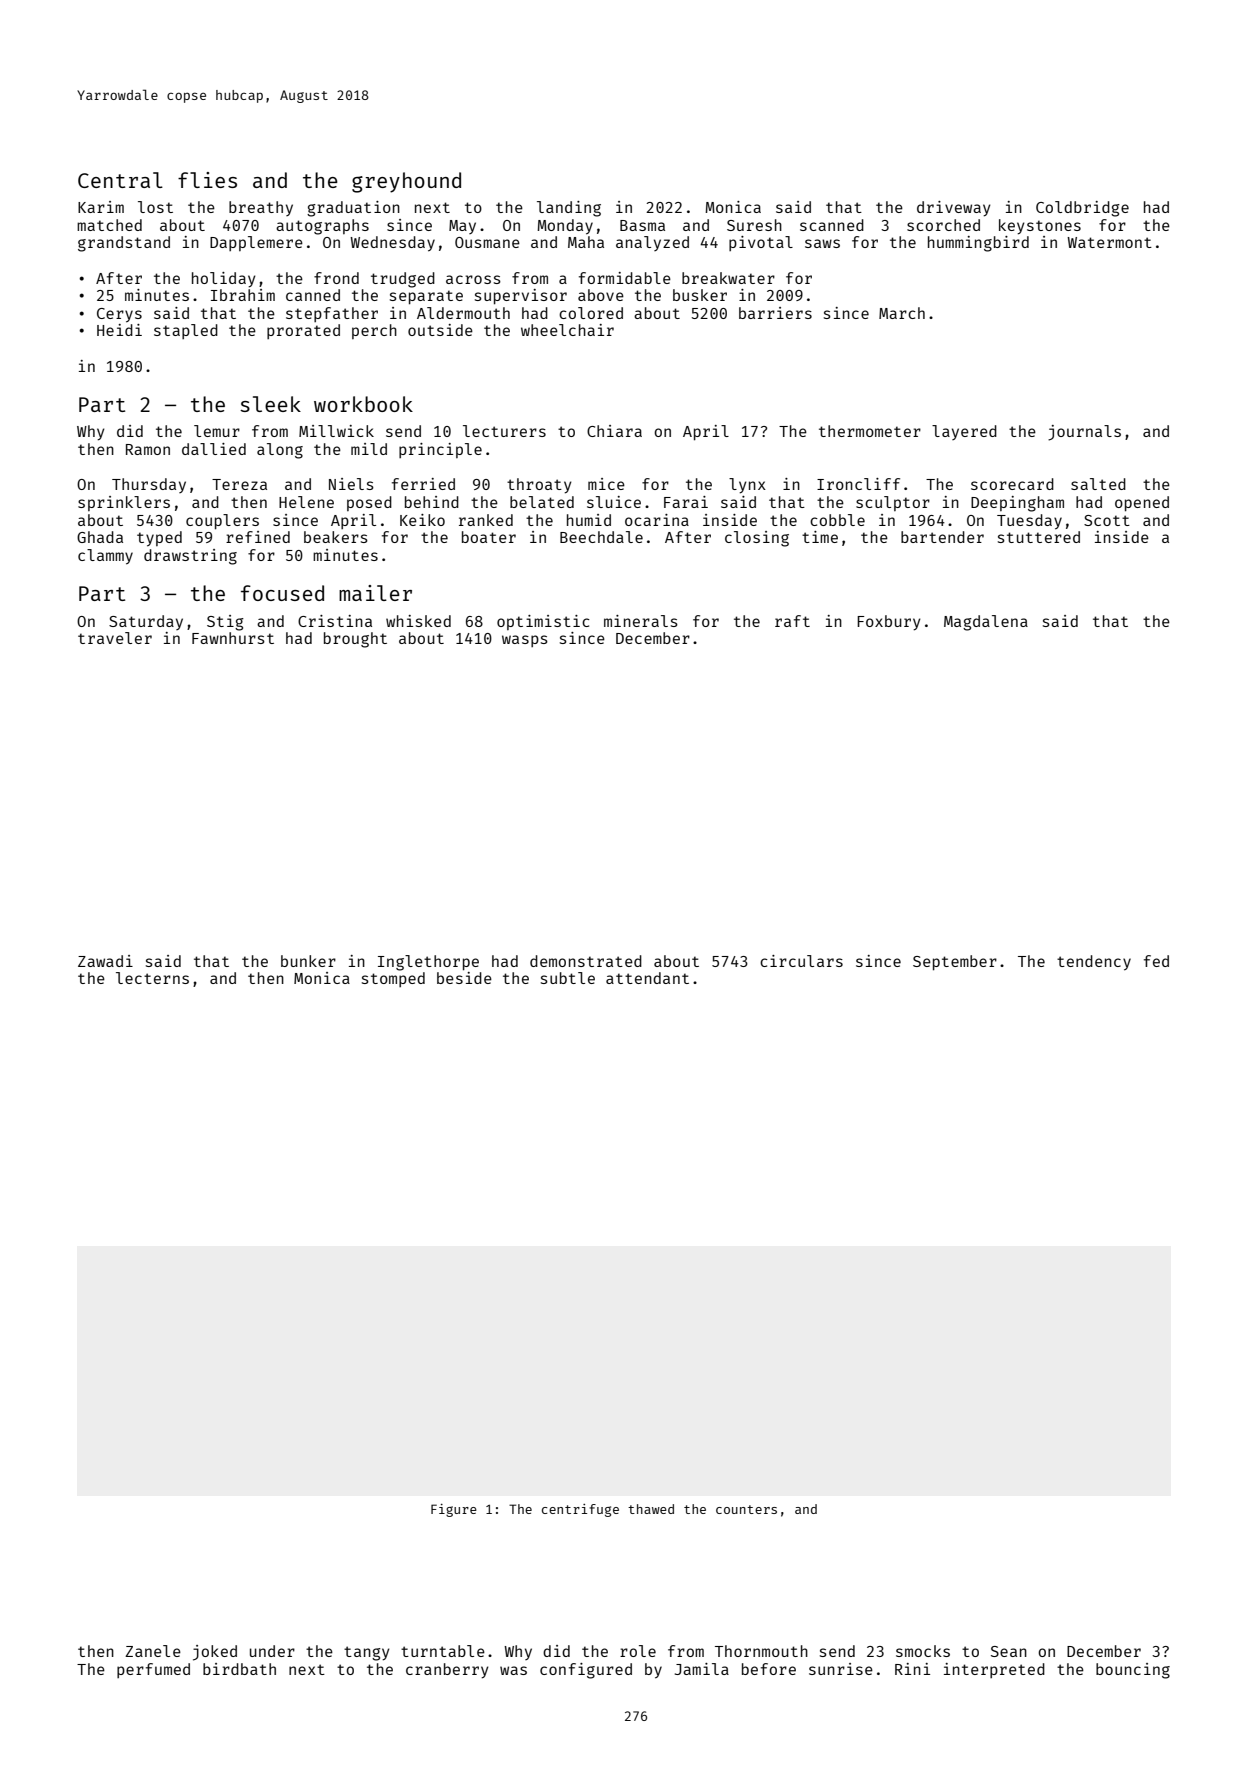 The width and height of the screenshot is (1248, 1765). What do you see at coordinates (923, 1651) in the screenshot?
I see `smocks` at bounding box center [923, 1651].
